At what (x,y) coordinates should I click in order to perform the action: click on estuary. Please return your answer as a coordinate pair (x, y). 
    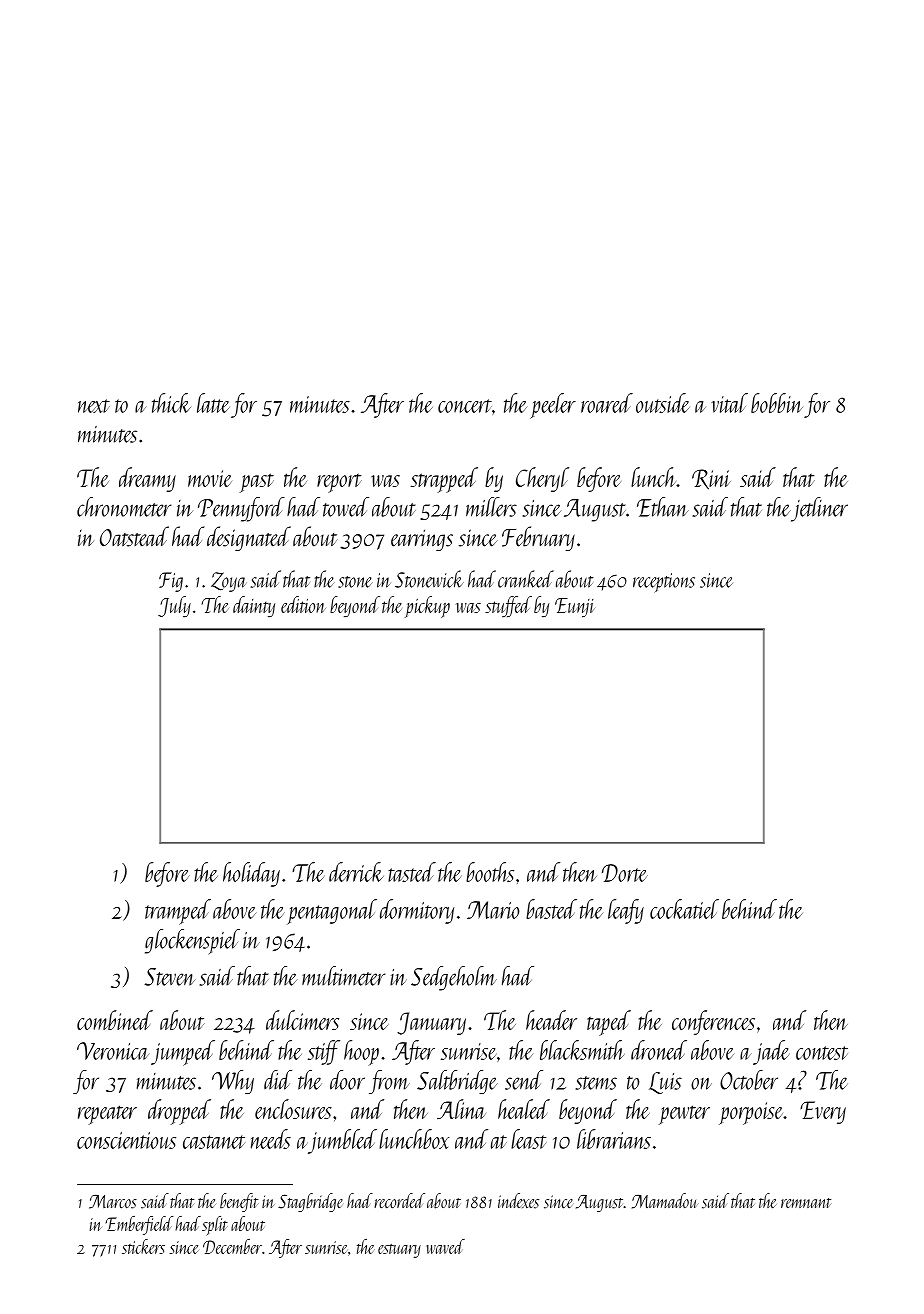
    Looking at the image, I should click on (399, 1251).
